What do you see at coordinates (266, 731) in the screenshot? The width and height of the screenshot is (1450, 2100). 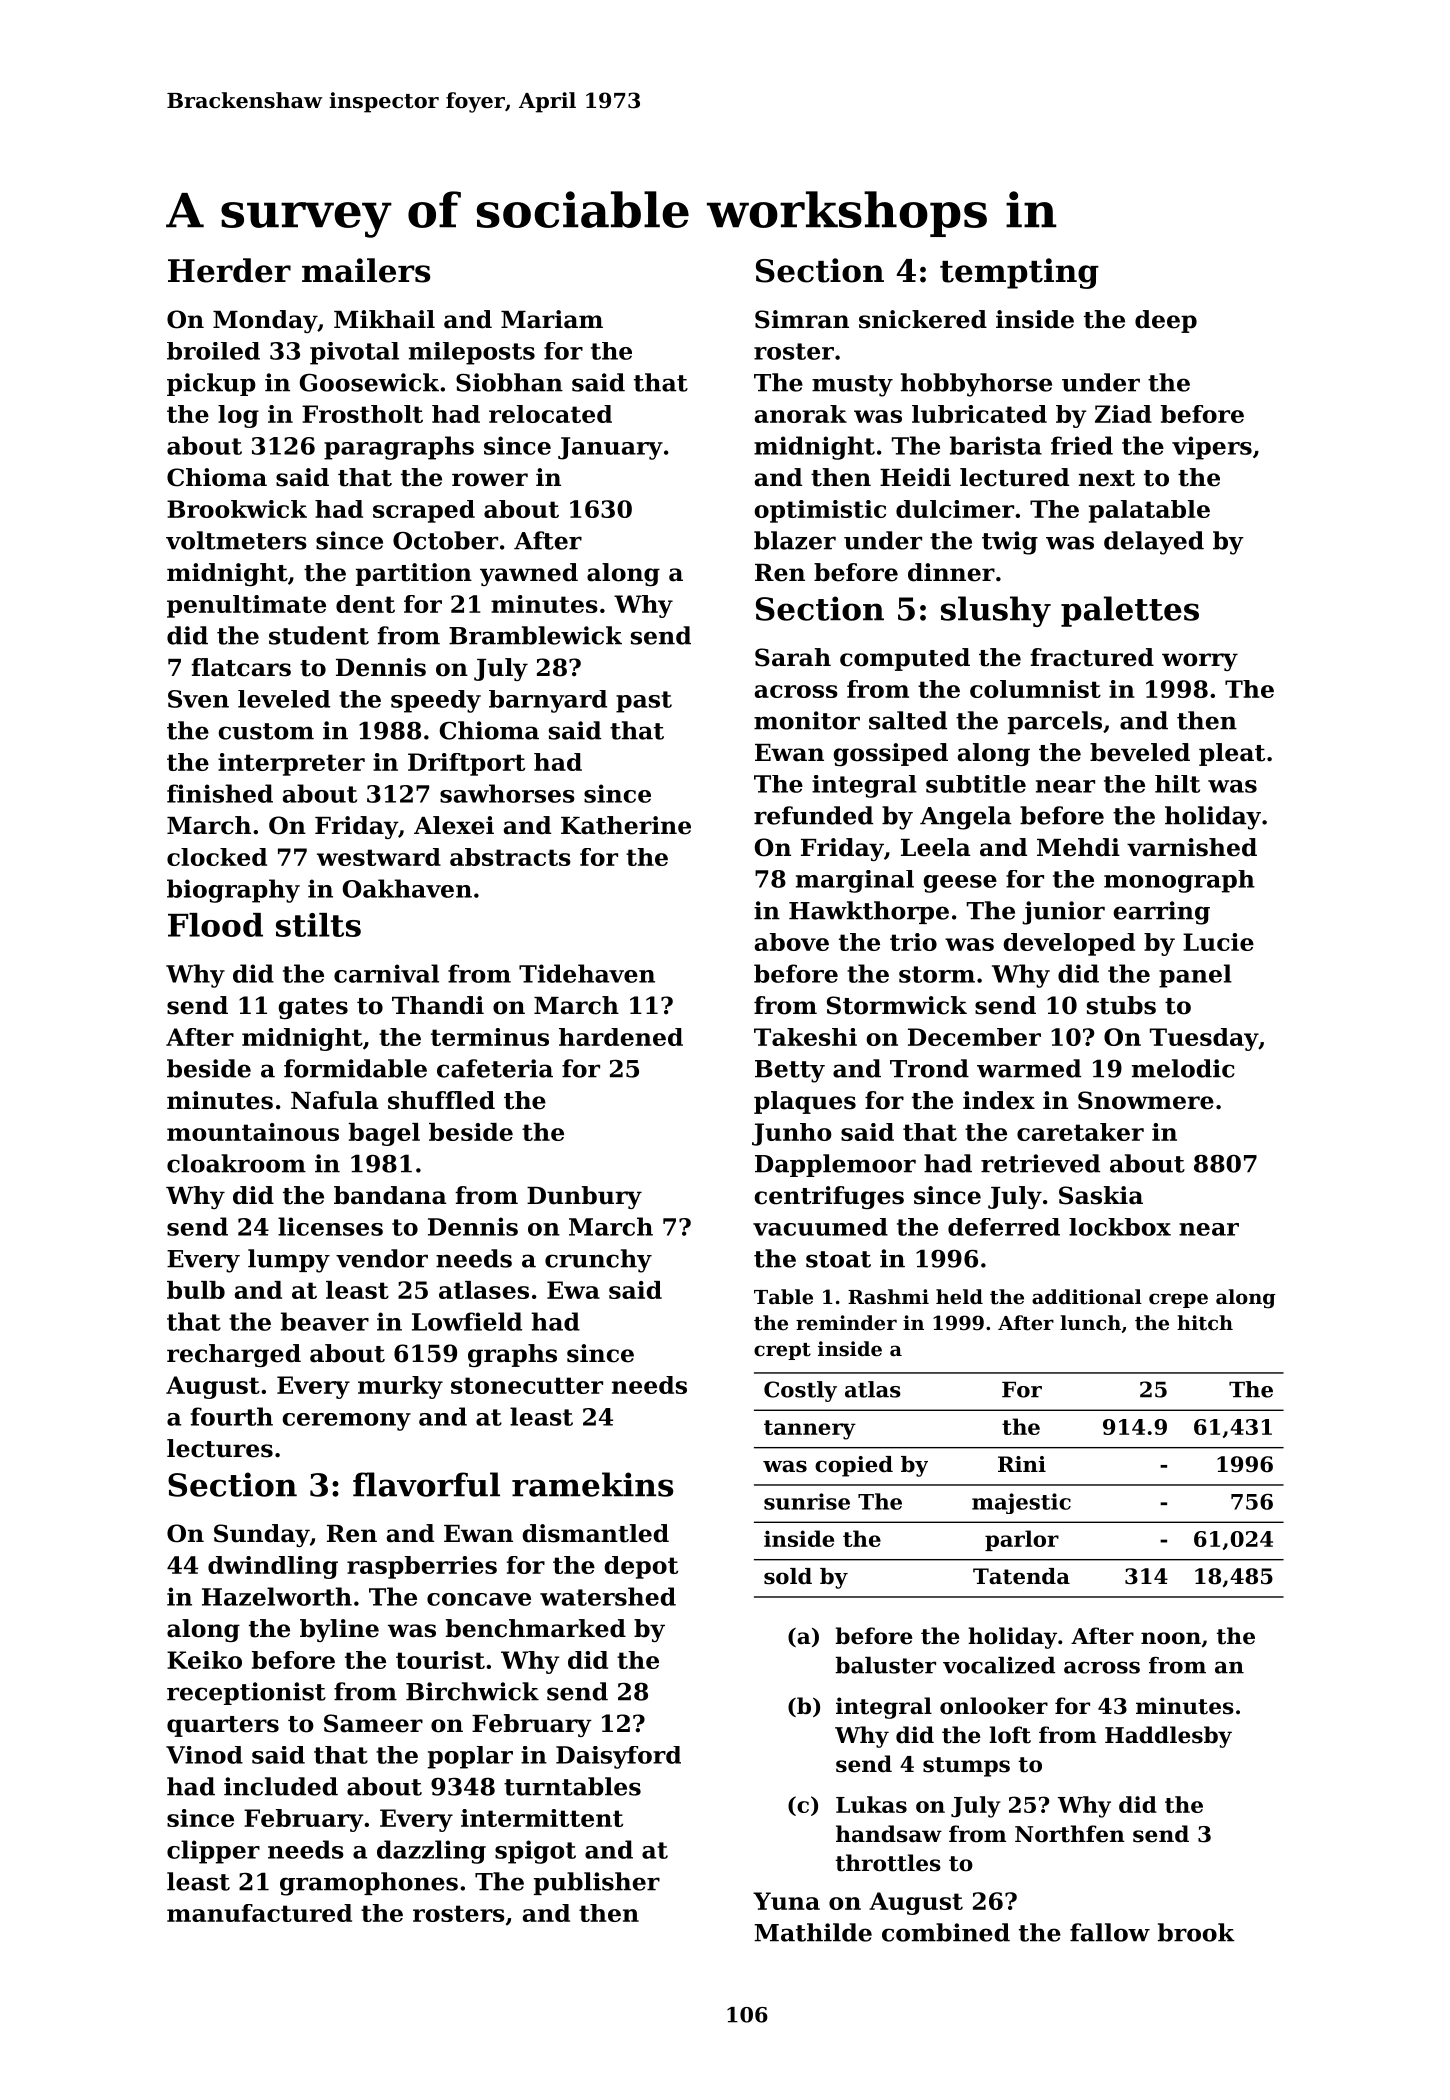 I see `custom` at bounding box center [266, 731].
